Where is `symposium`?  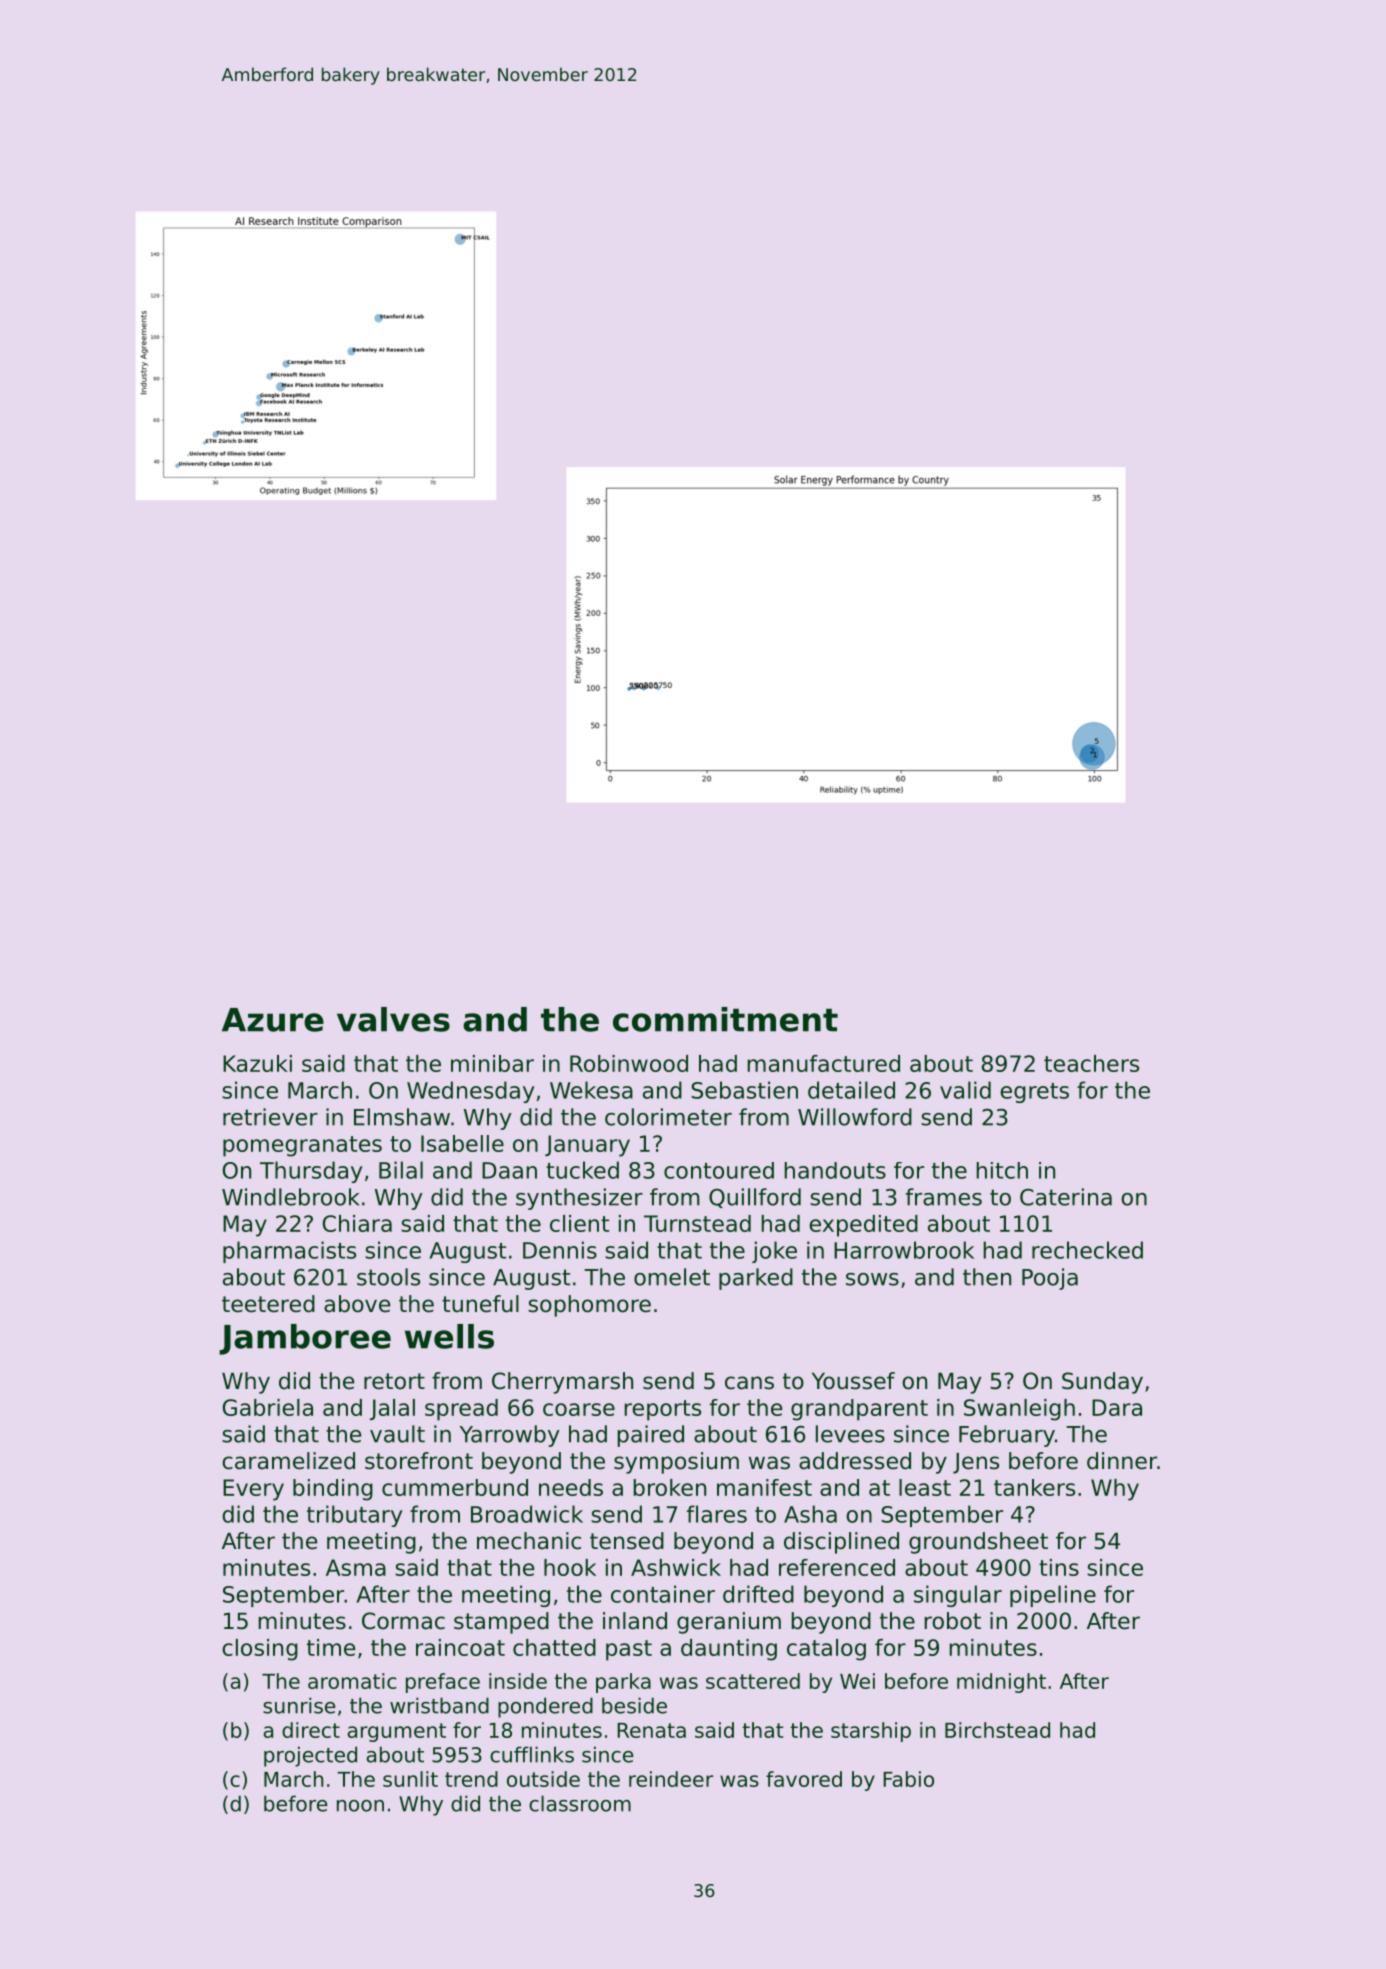
symposium is located at coordinates (676, 1463).
